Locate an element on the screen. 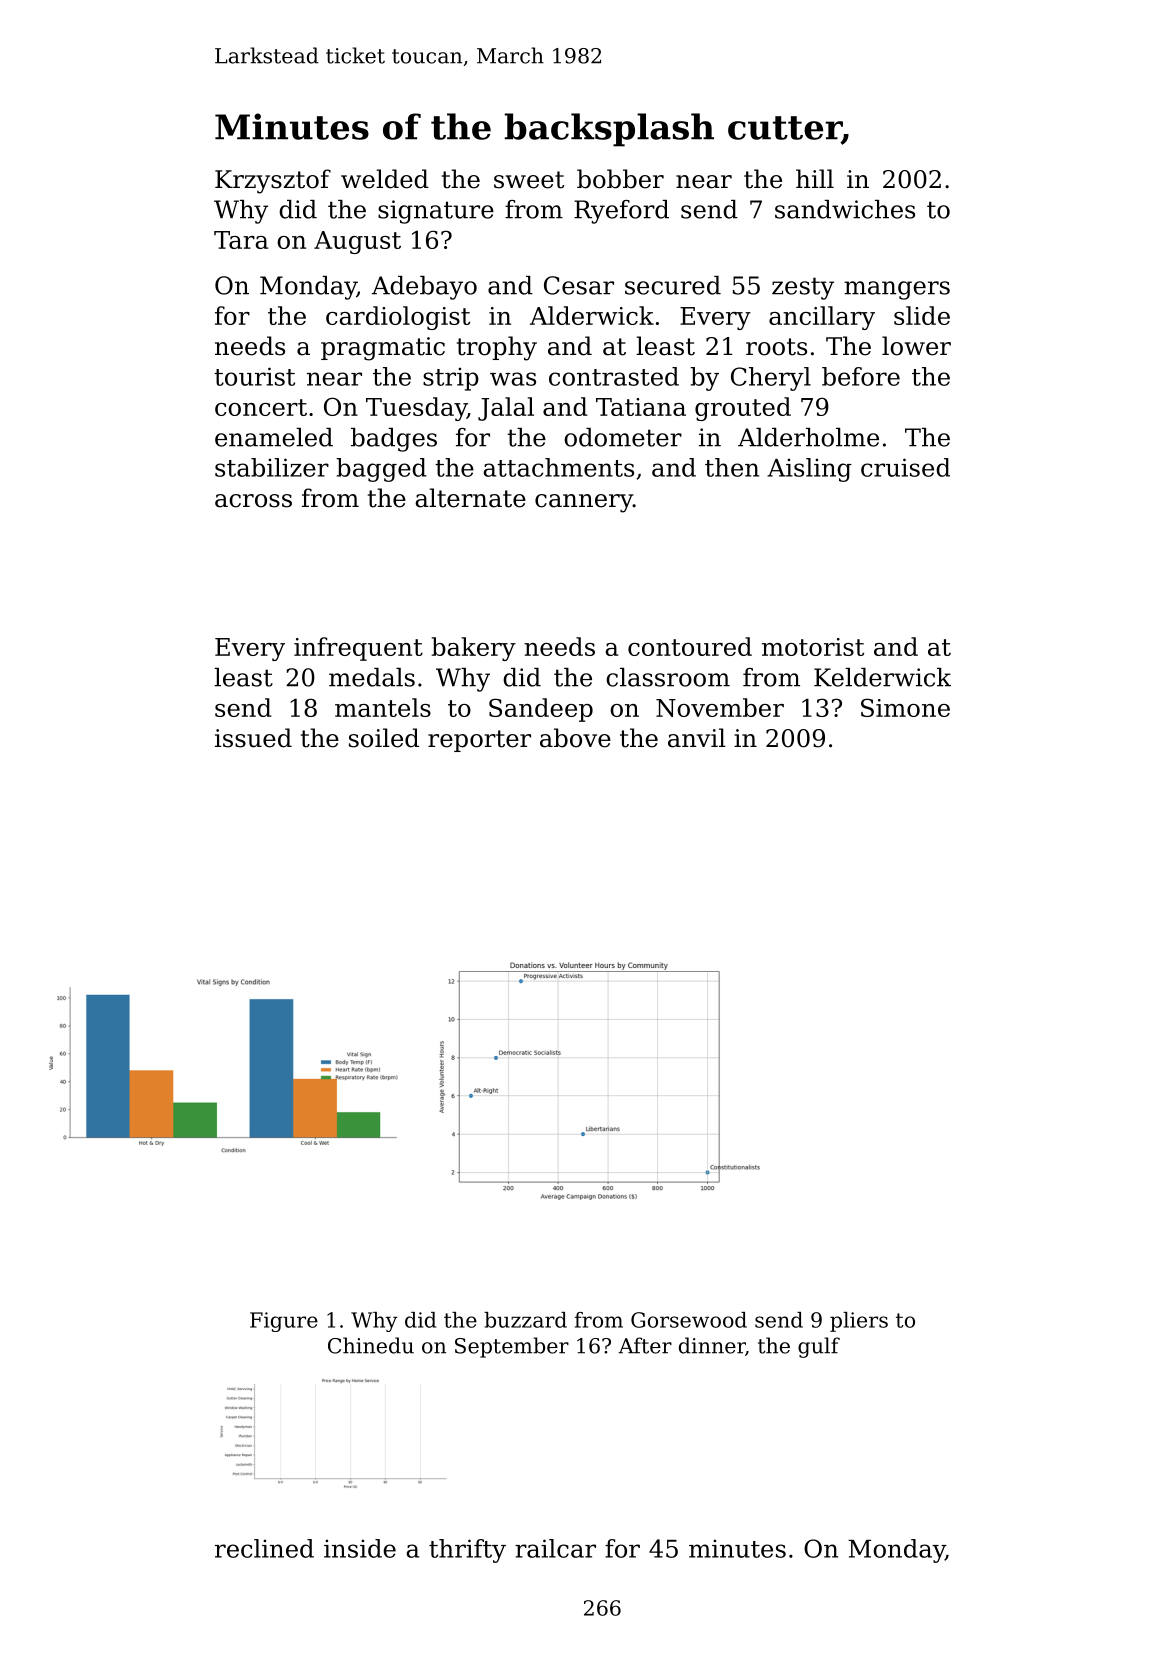  Krzysztof is located at coordinates (273, 181).
